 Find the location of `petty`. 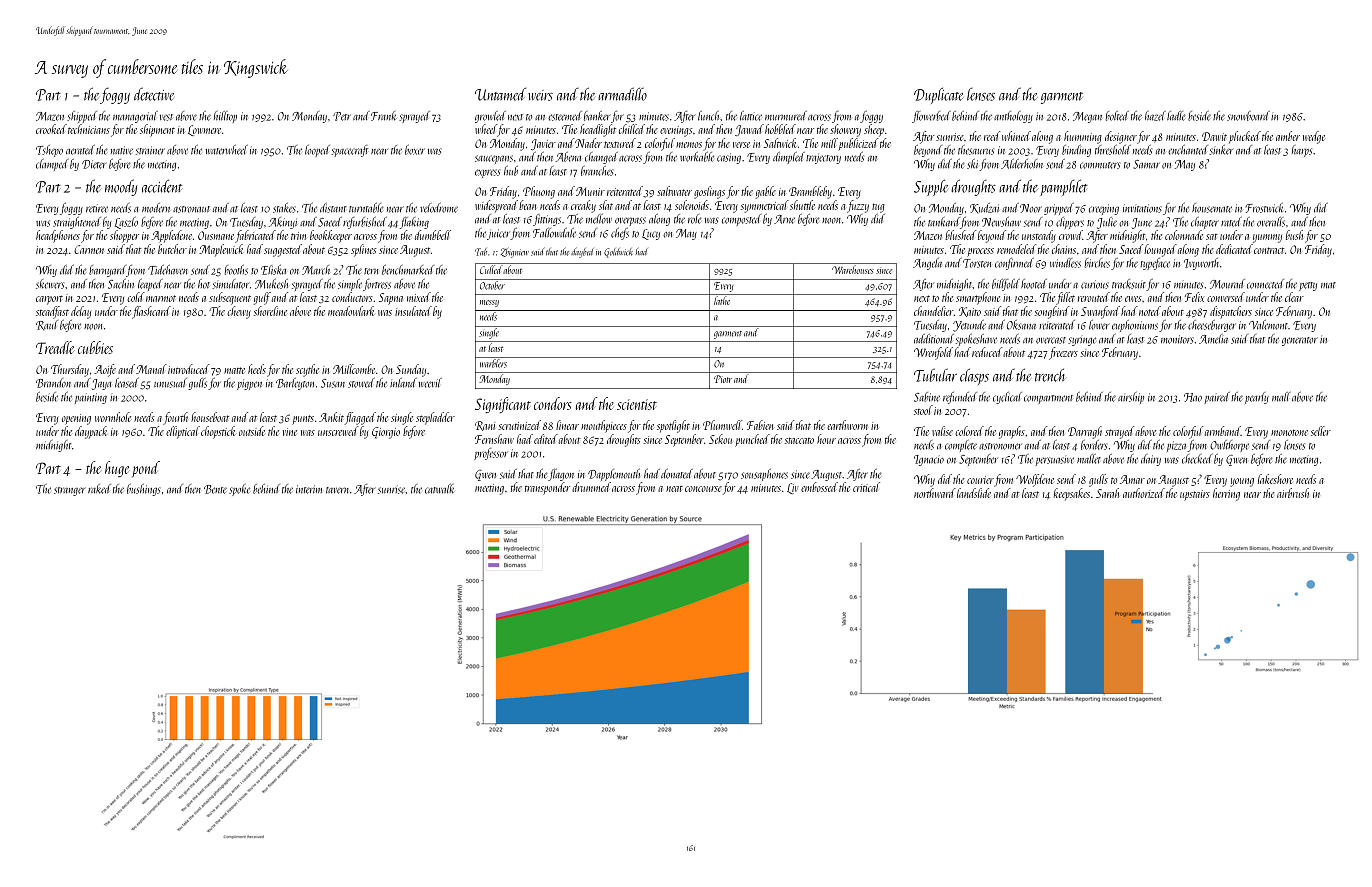

petty is located at coordinates (1308, 286).
